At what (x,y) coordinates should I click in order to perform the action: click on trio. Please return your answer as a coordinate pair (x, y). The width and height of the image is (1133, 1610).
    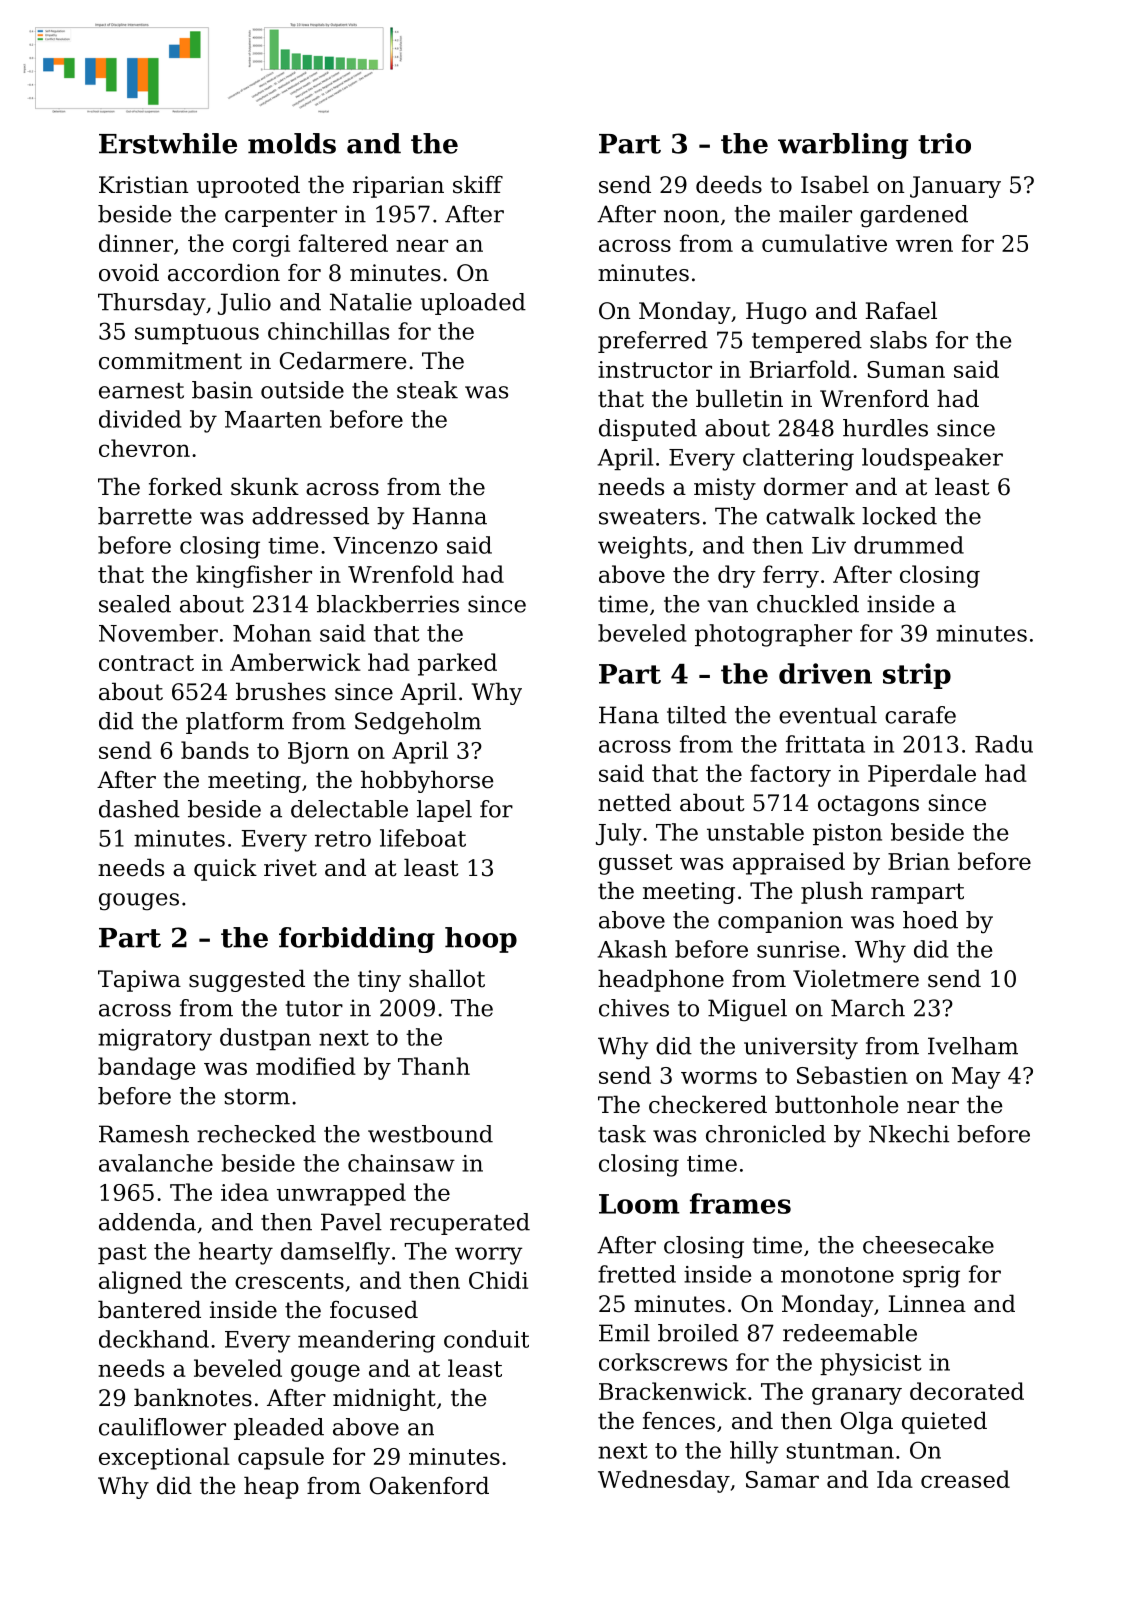
    Looking at the image, I should click on (944, 143).
